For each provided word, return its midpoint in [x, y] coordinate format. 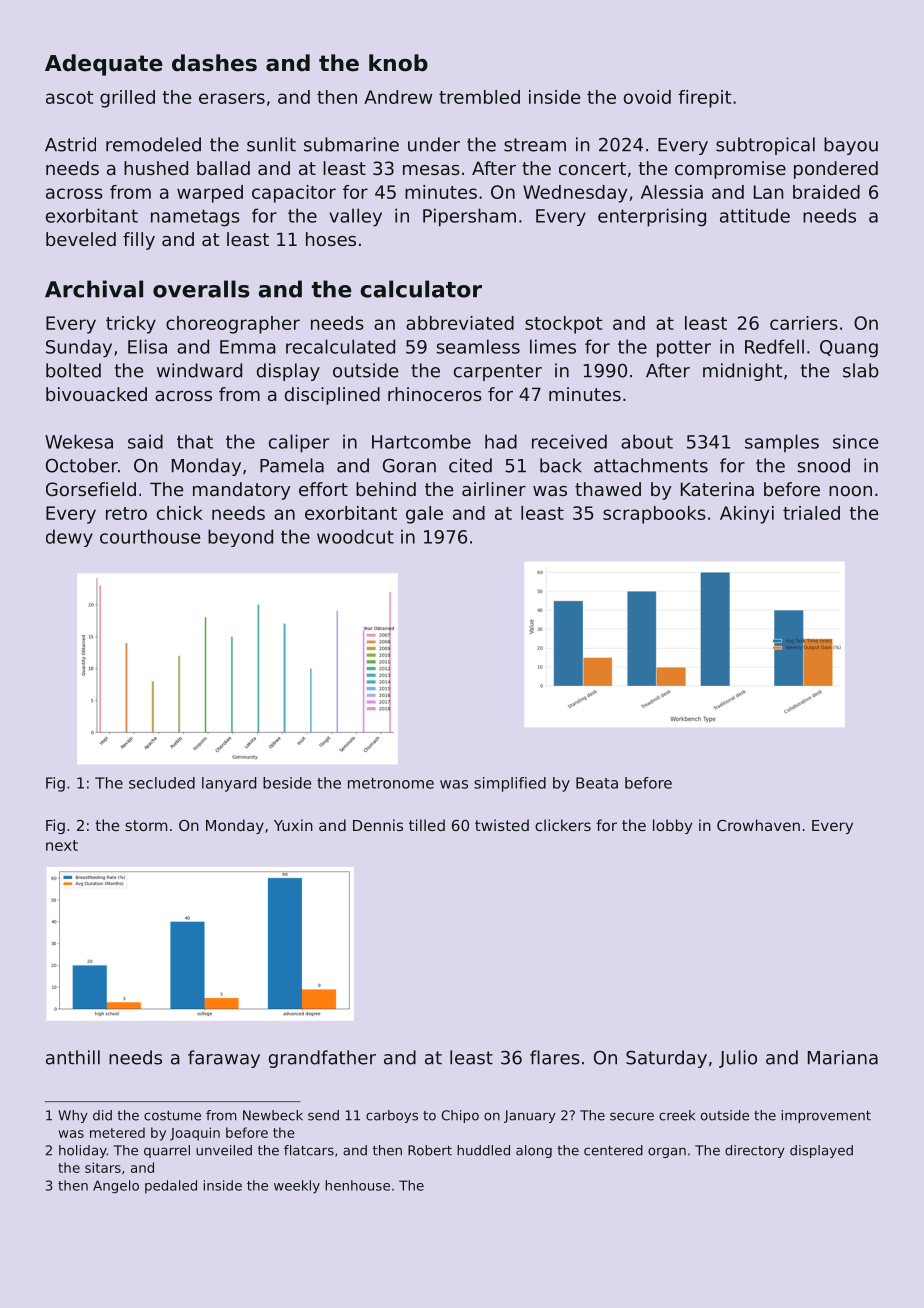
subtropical [765, 146]
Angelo [116, 1187]
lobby [672, 826]
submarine [351, 144]
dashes [214, 63]
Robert [430, 1150]
